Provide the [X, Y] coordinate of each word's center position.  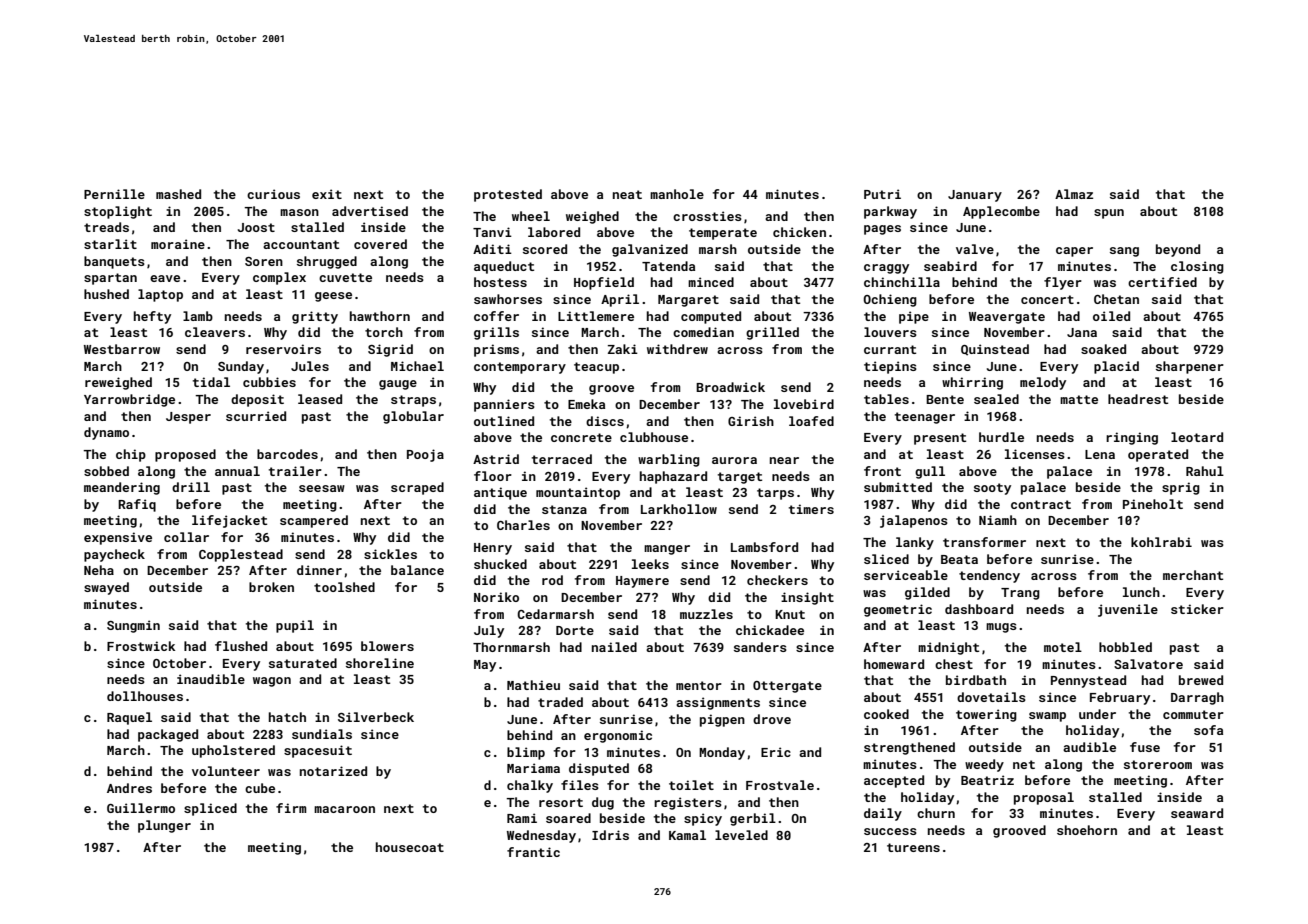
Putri [882, 194]
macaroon [344, 809]
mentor [699, 685]
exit [327, 194]
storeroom [1158, 764]
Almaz [1074, 194]
